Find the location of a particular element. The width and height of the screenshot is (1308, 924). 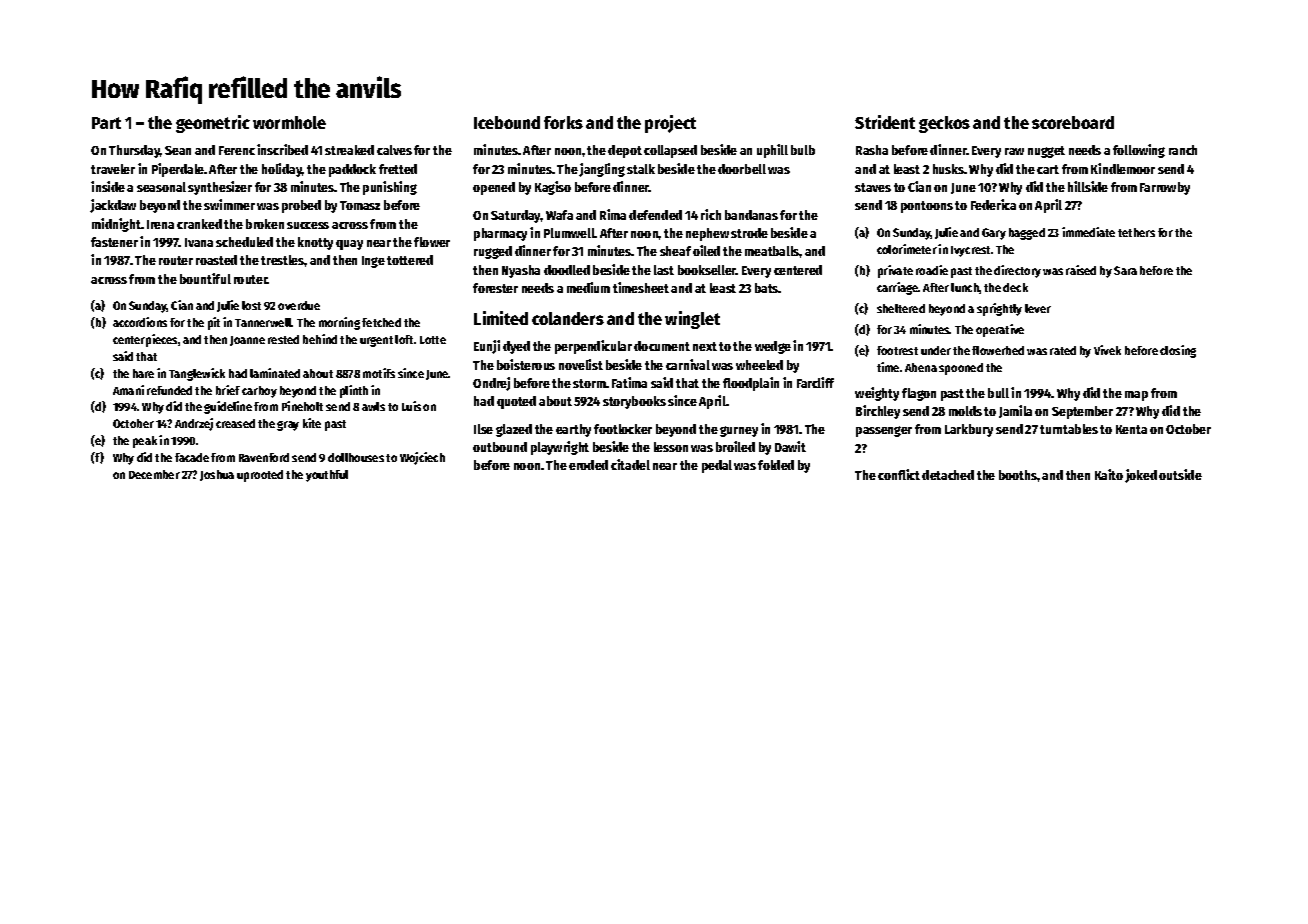

Farrowby is located at coordinates (1165, 188).
